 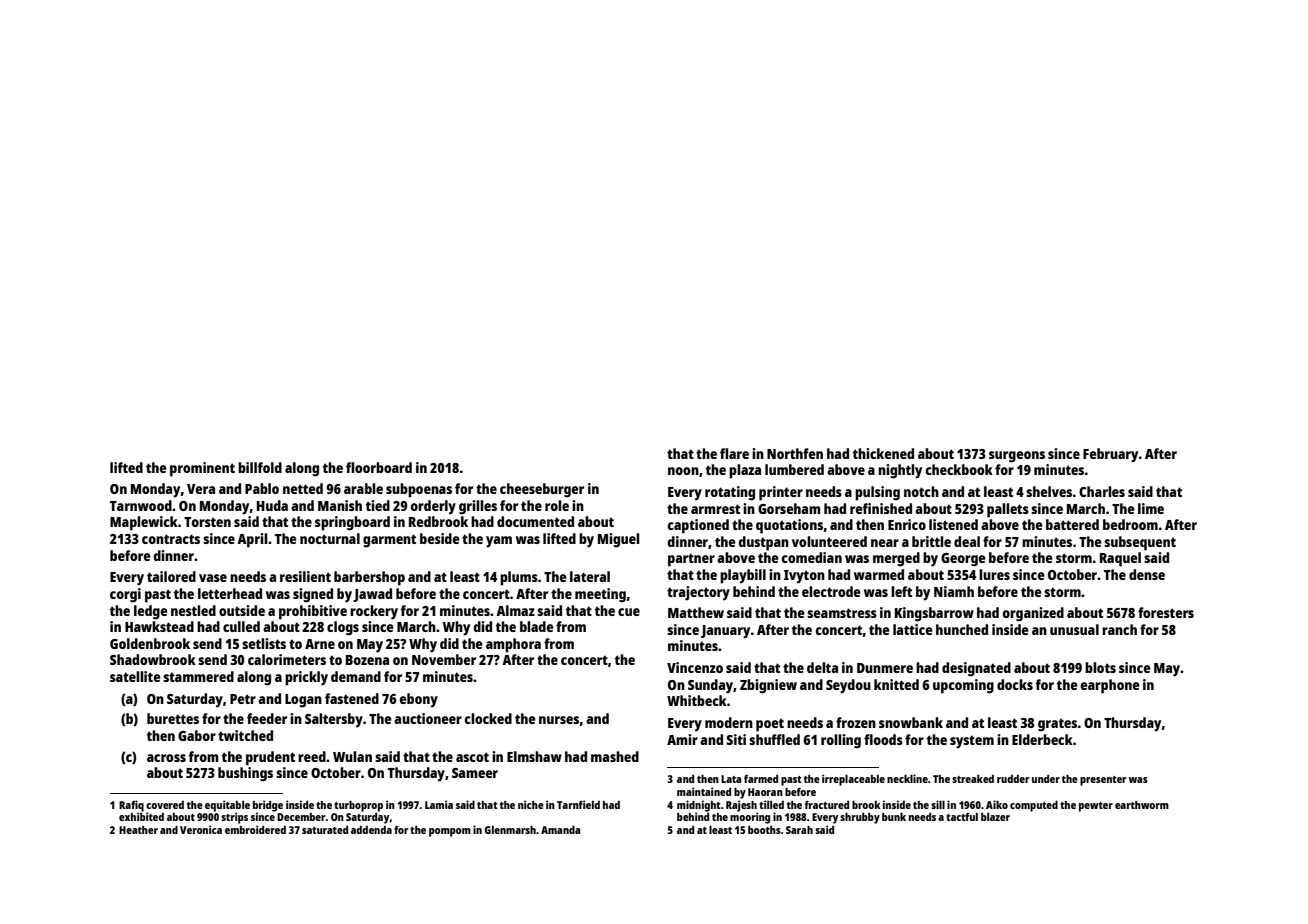 I want to click on Vera, so click(x=201, y=489).
